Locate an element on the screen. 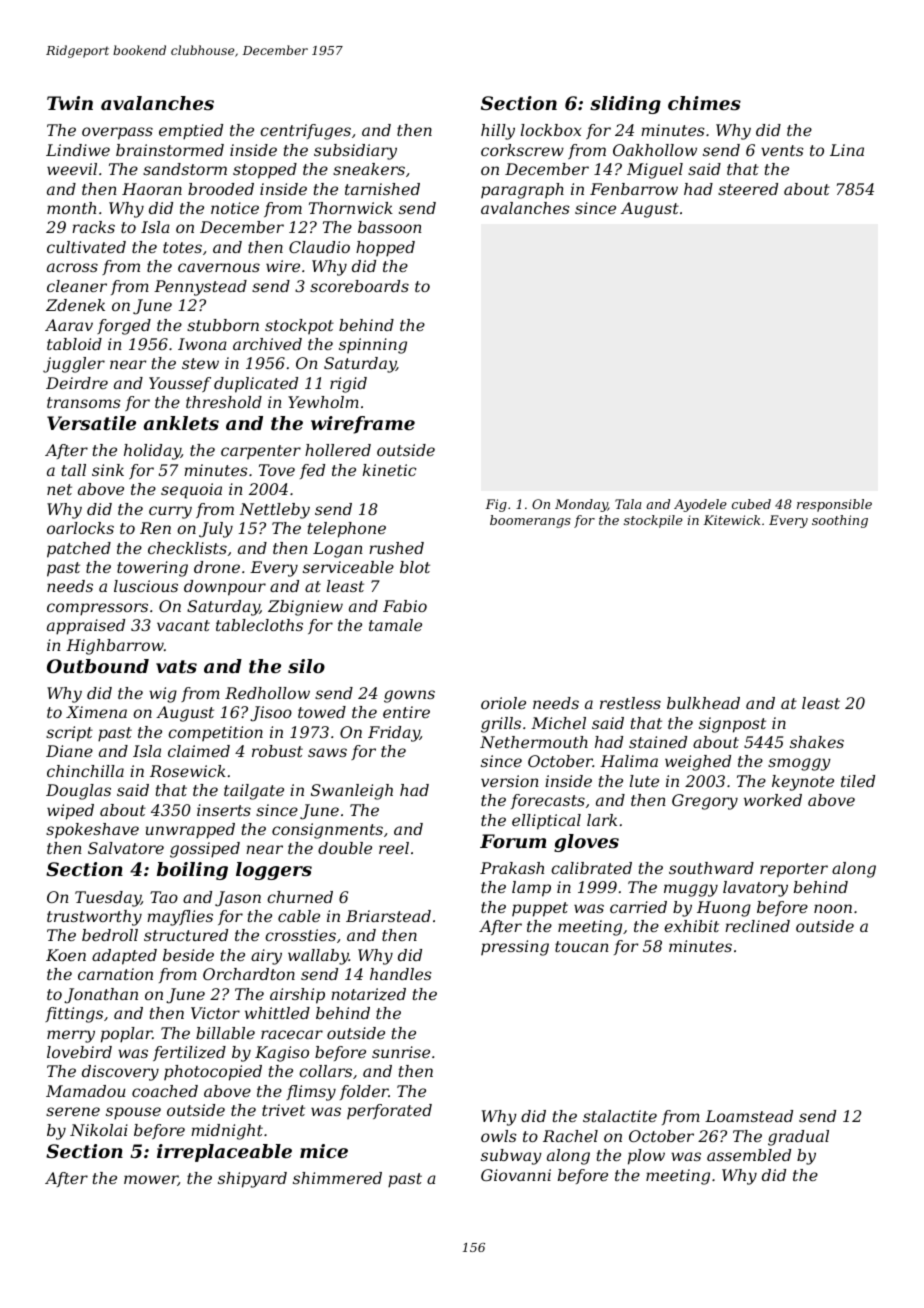 The image size is (924, 1308). hilly is located at coordinates (498, 132).
